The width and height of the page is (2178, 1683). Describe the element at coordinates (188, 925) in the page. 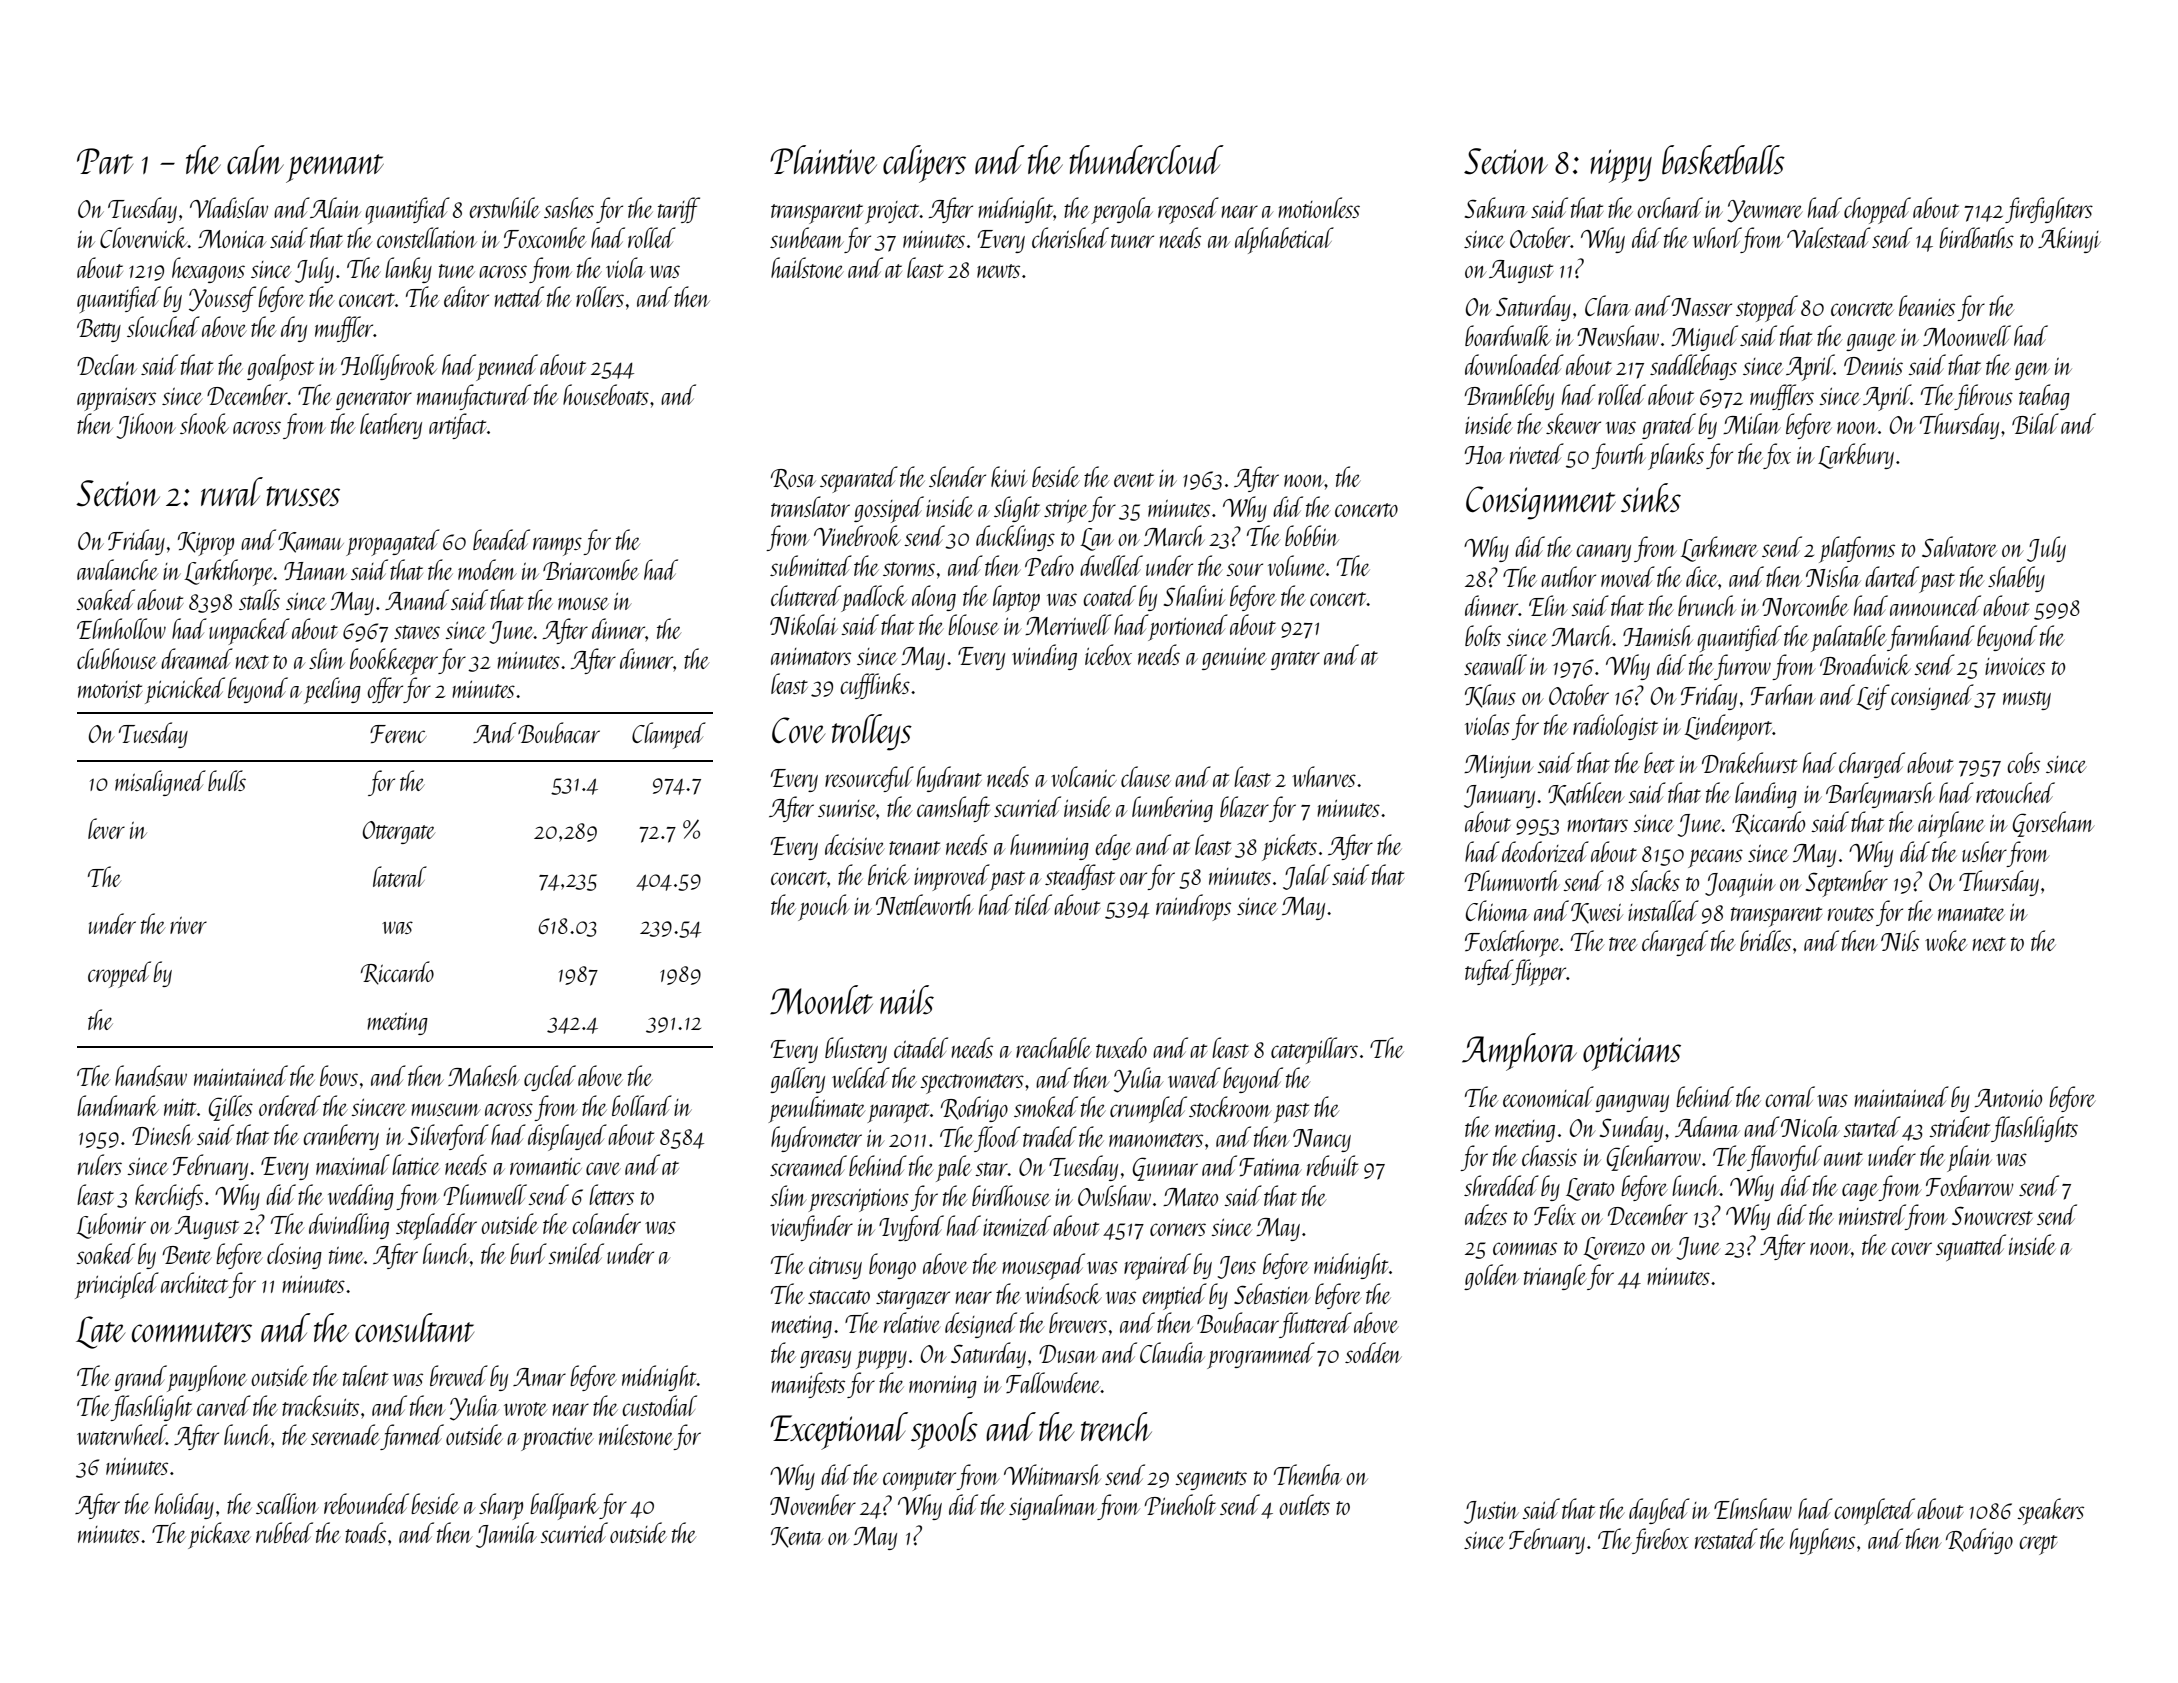

I see `river` at that location.
